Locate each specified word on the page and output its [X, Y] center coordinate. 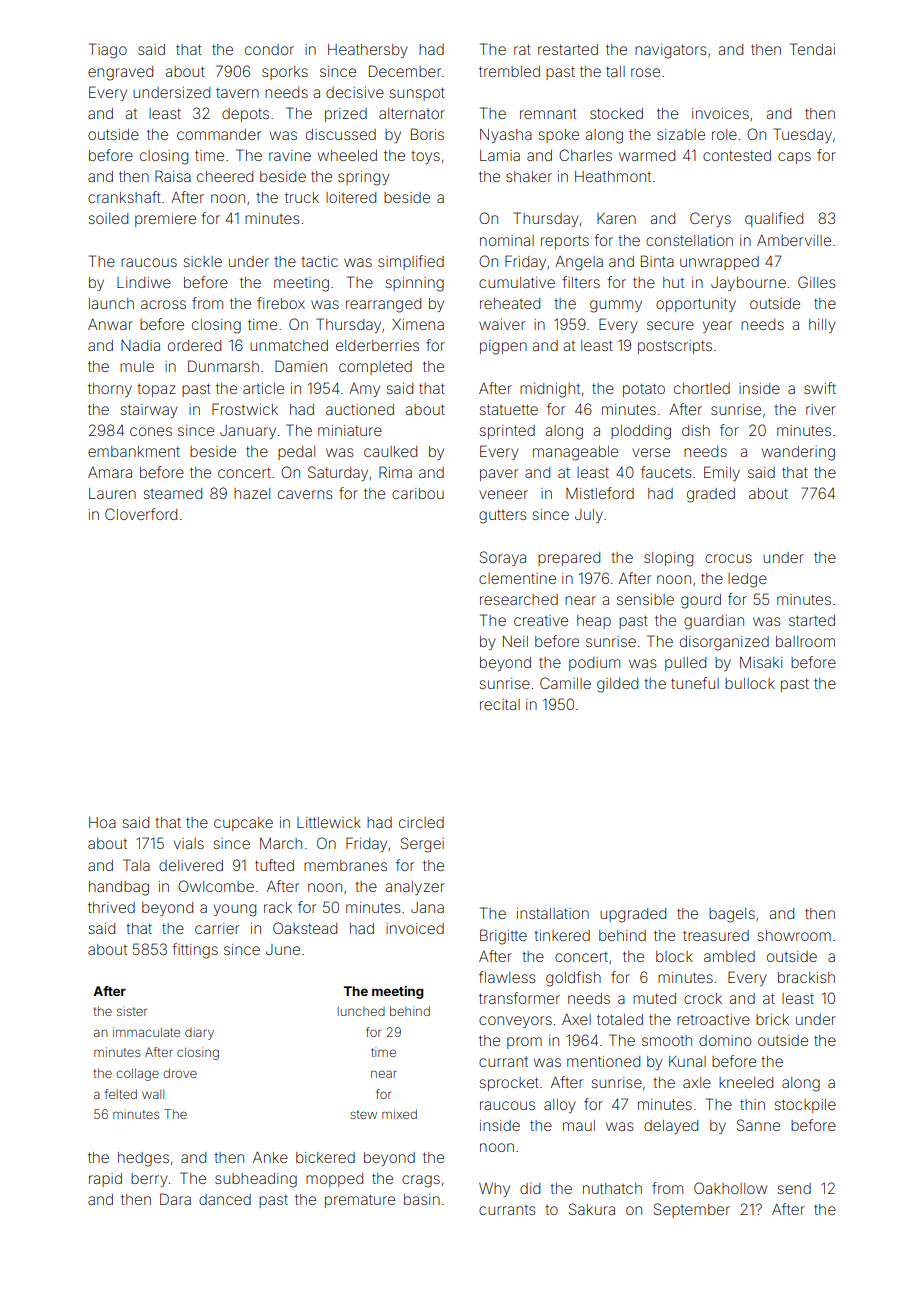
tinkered [562, 935]
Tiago [108, 51]
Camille [565, 683]
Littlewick [329, 822]
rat [522, 49]
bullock [750, 683]
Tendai [812, 49]
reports [565, 242]
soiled [108, 218]
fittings [195, 951]
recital [500, 704]
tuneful [695, 683]
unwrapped [719, 263]
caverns [305, 494]
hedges [143, 1159]
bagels [732, 915]
